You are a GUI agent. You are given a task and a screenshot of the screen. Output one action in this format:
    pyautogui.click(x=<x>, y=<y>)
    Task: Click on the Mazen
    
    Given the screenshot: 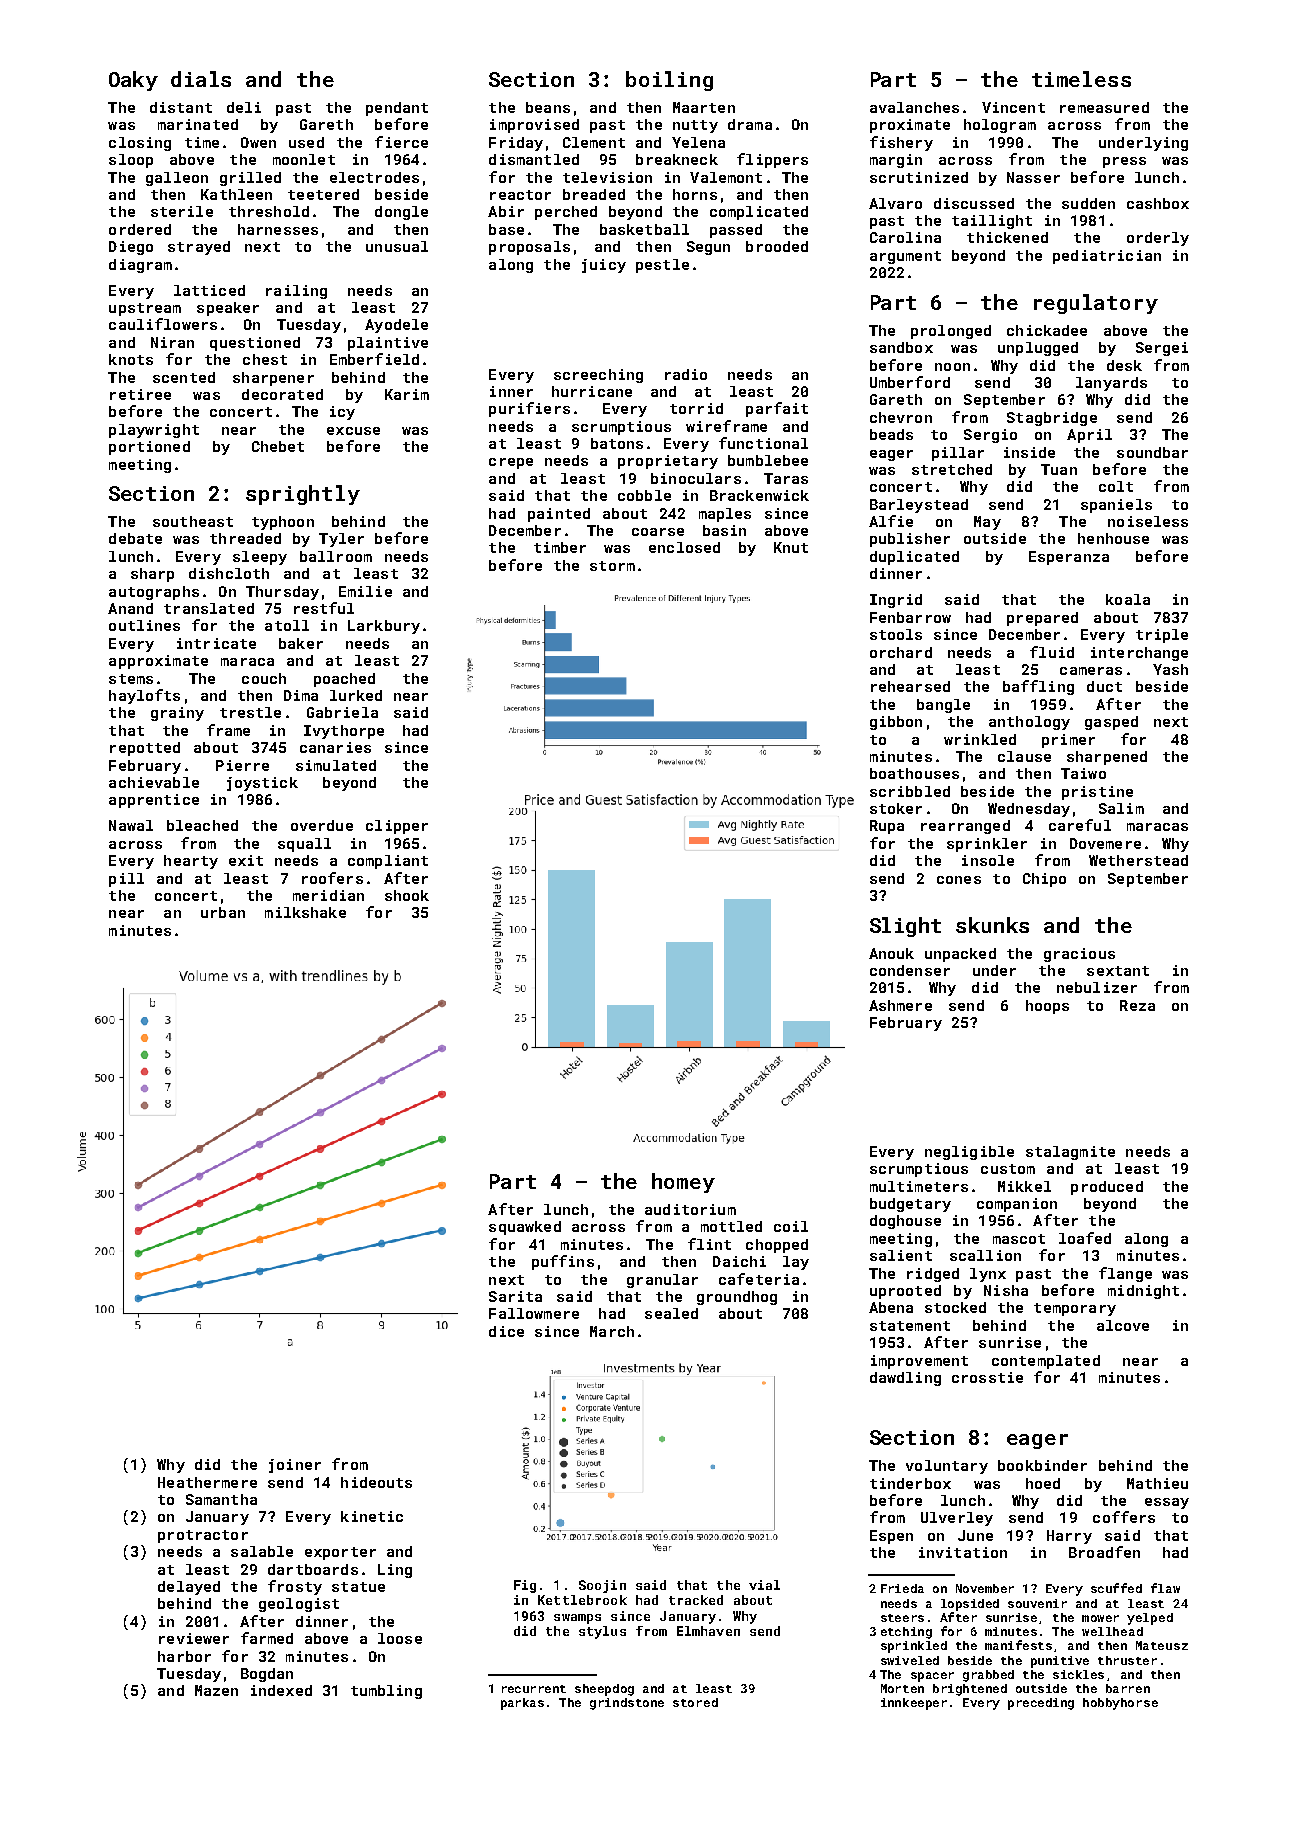 What is the action you would take?
    pyautogui.click(x=216, y=1690)
